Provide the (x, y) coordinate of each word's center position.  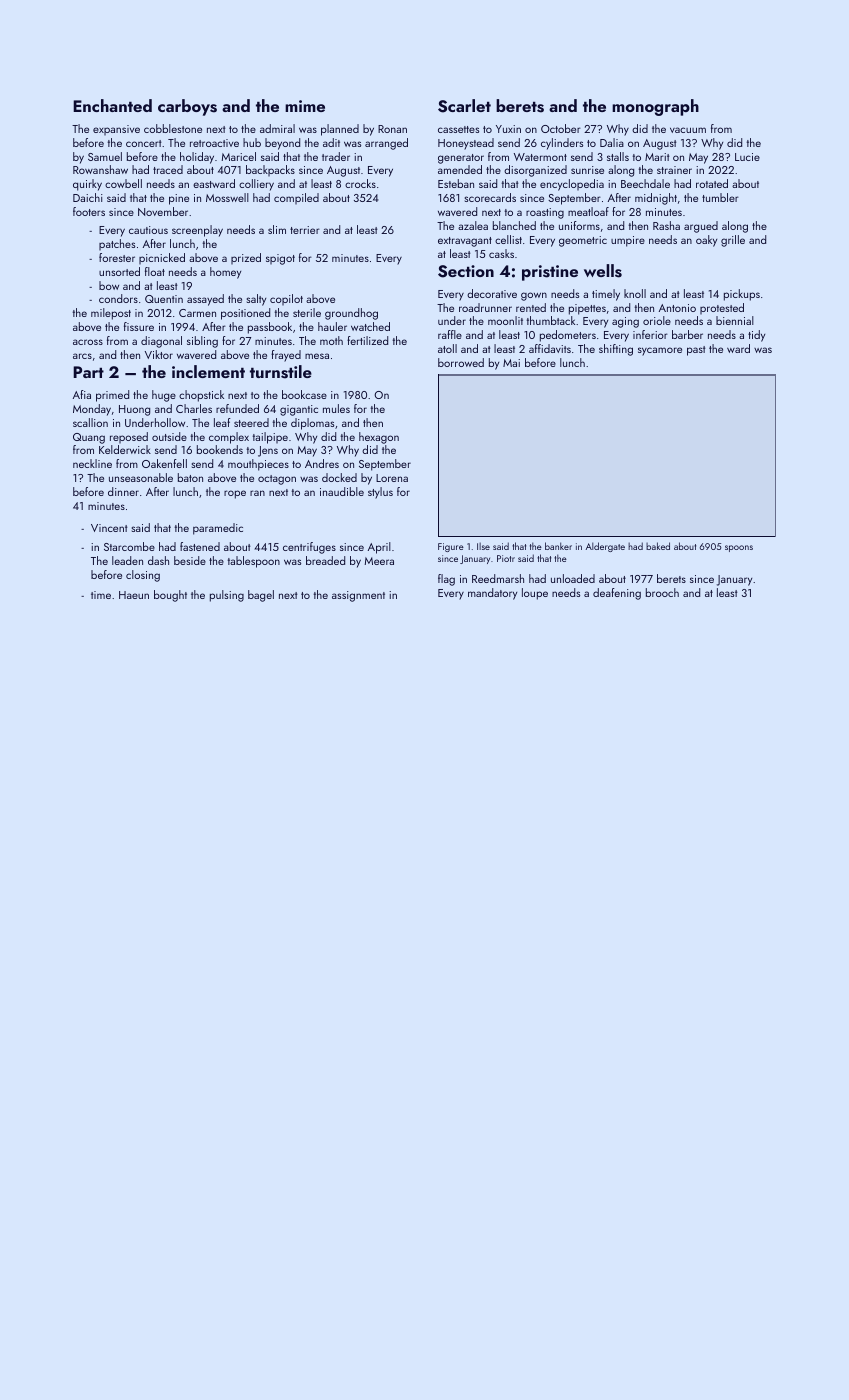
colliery (256, 185)
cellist (508, 239)
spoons (739, 548)
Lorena (392, 478)
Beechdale (645, 183)
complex (229, 438)
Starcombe (129, 546)
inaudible (342, 491)
